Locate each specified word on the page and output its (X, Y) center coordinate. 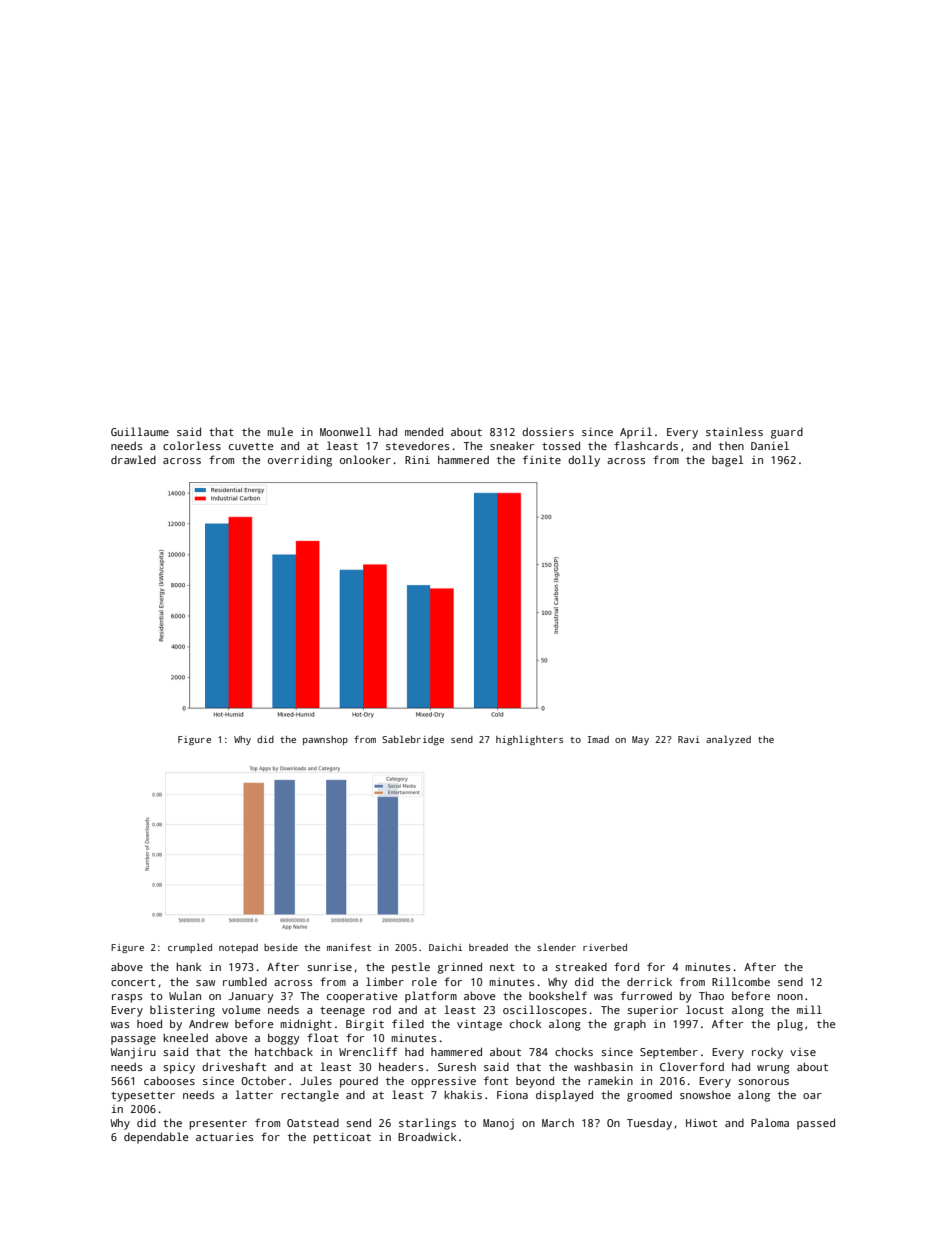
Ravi (689, 739)
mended (424, 431)
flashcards (646, 445)
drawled (133, 459)
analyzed (728, 740)
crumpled (190, 948)
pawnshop (325, 740)
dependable (156, 1138)
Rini (417, 460)
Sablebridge (413, 740)
